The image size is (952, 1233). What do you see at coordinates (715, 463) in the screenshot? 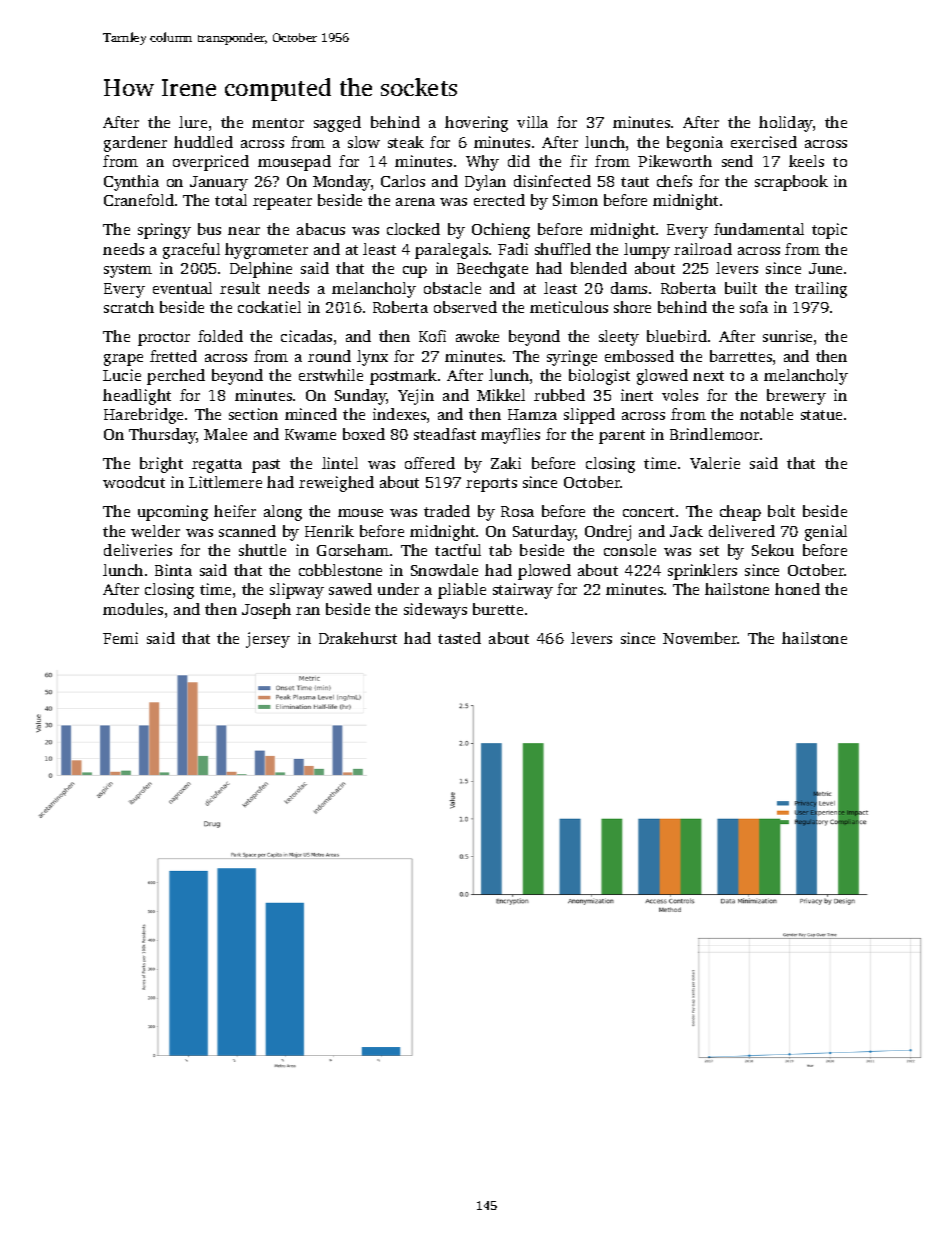
I see `Valerie` at bounding box center [715, 463].
